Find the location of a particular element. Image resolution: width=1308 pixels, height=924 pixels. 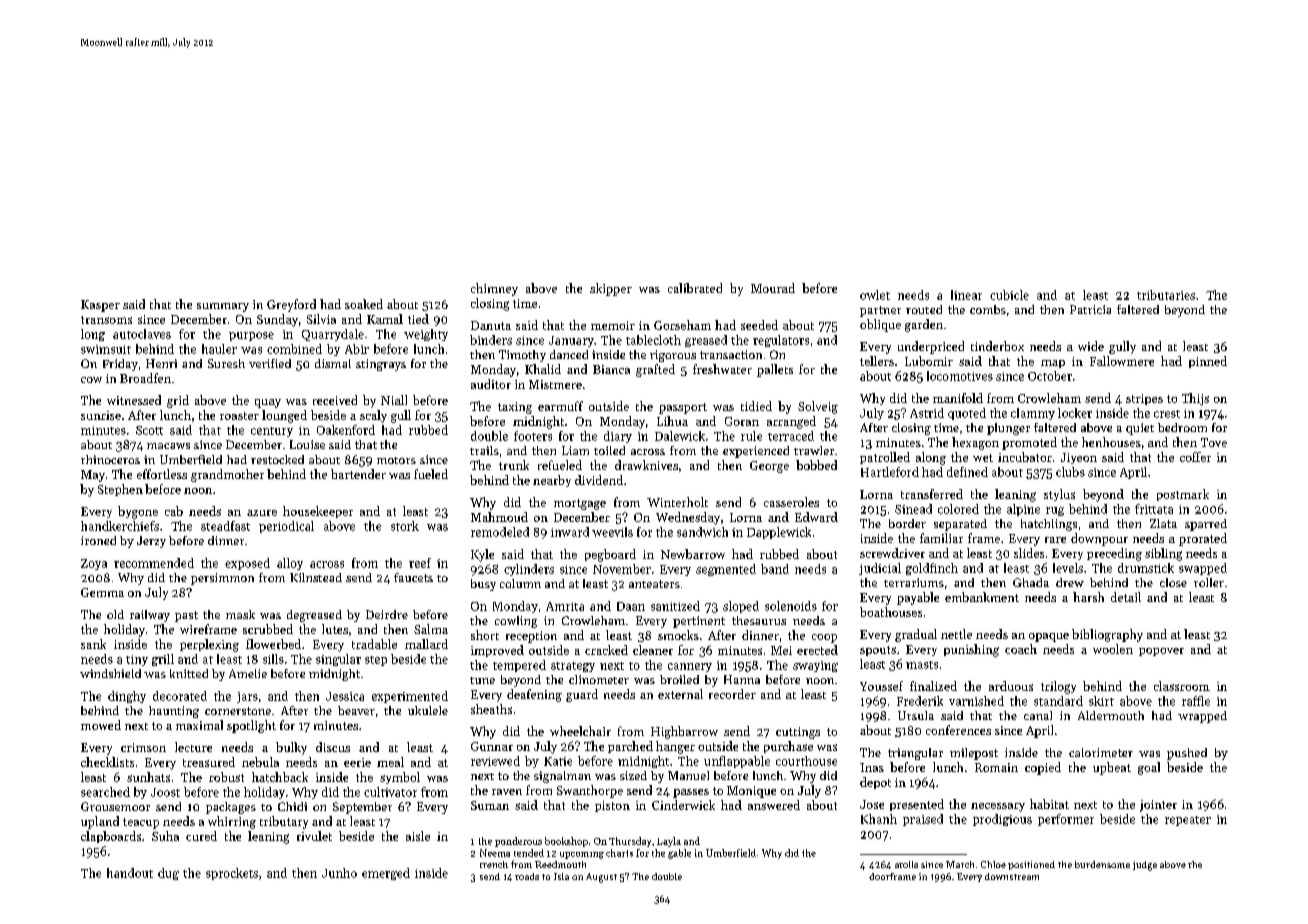

Danuta is located at coordinates (491, 325).
